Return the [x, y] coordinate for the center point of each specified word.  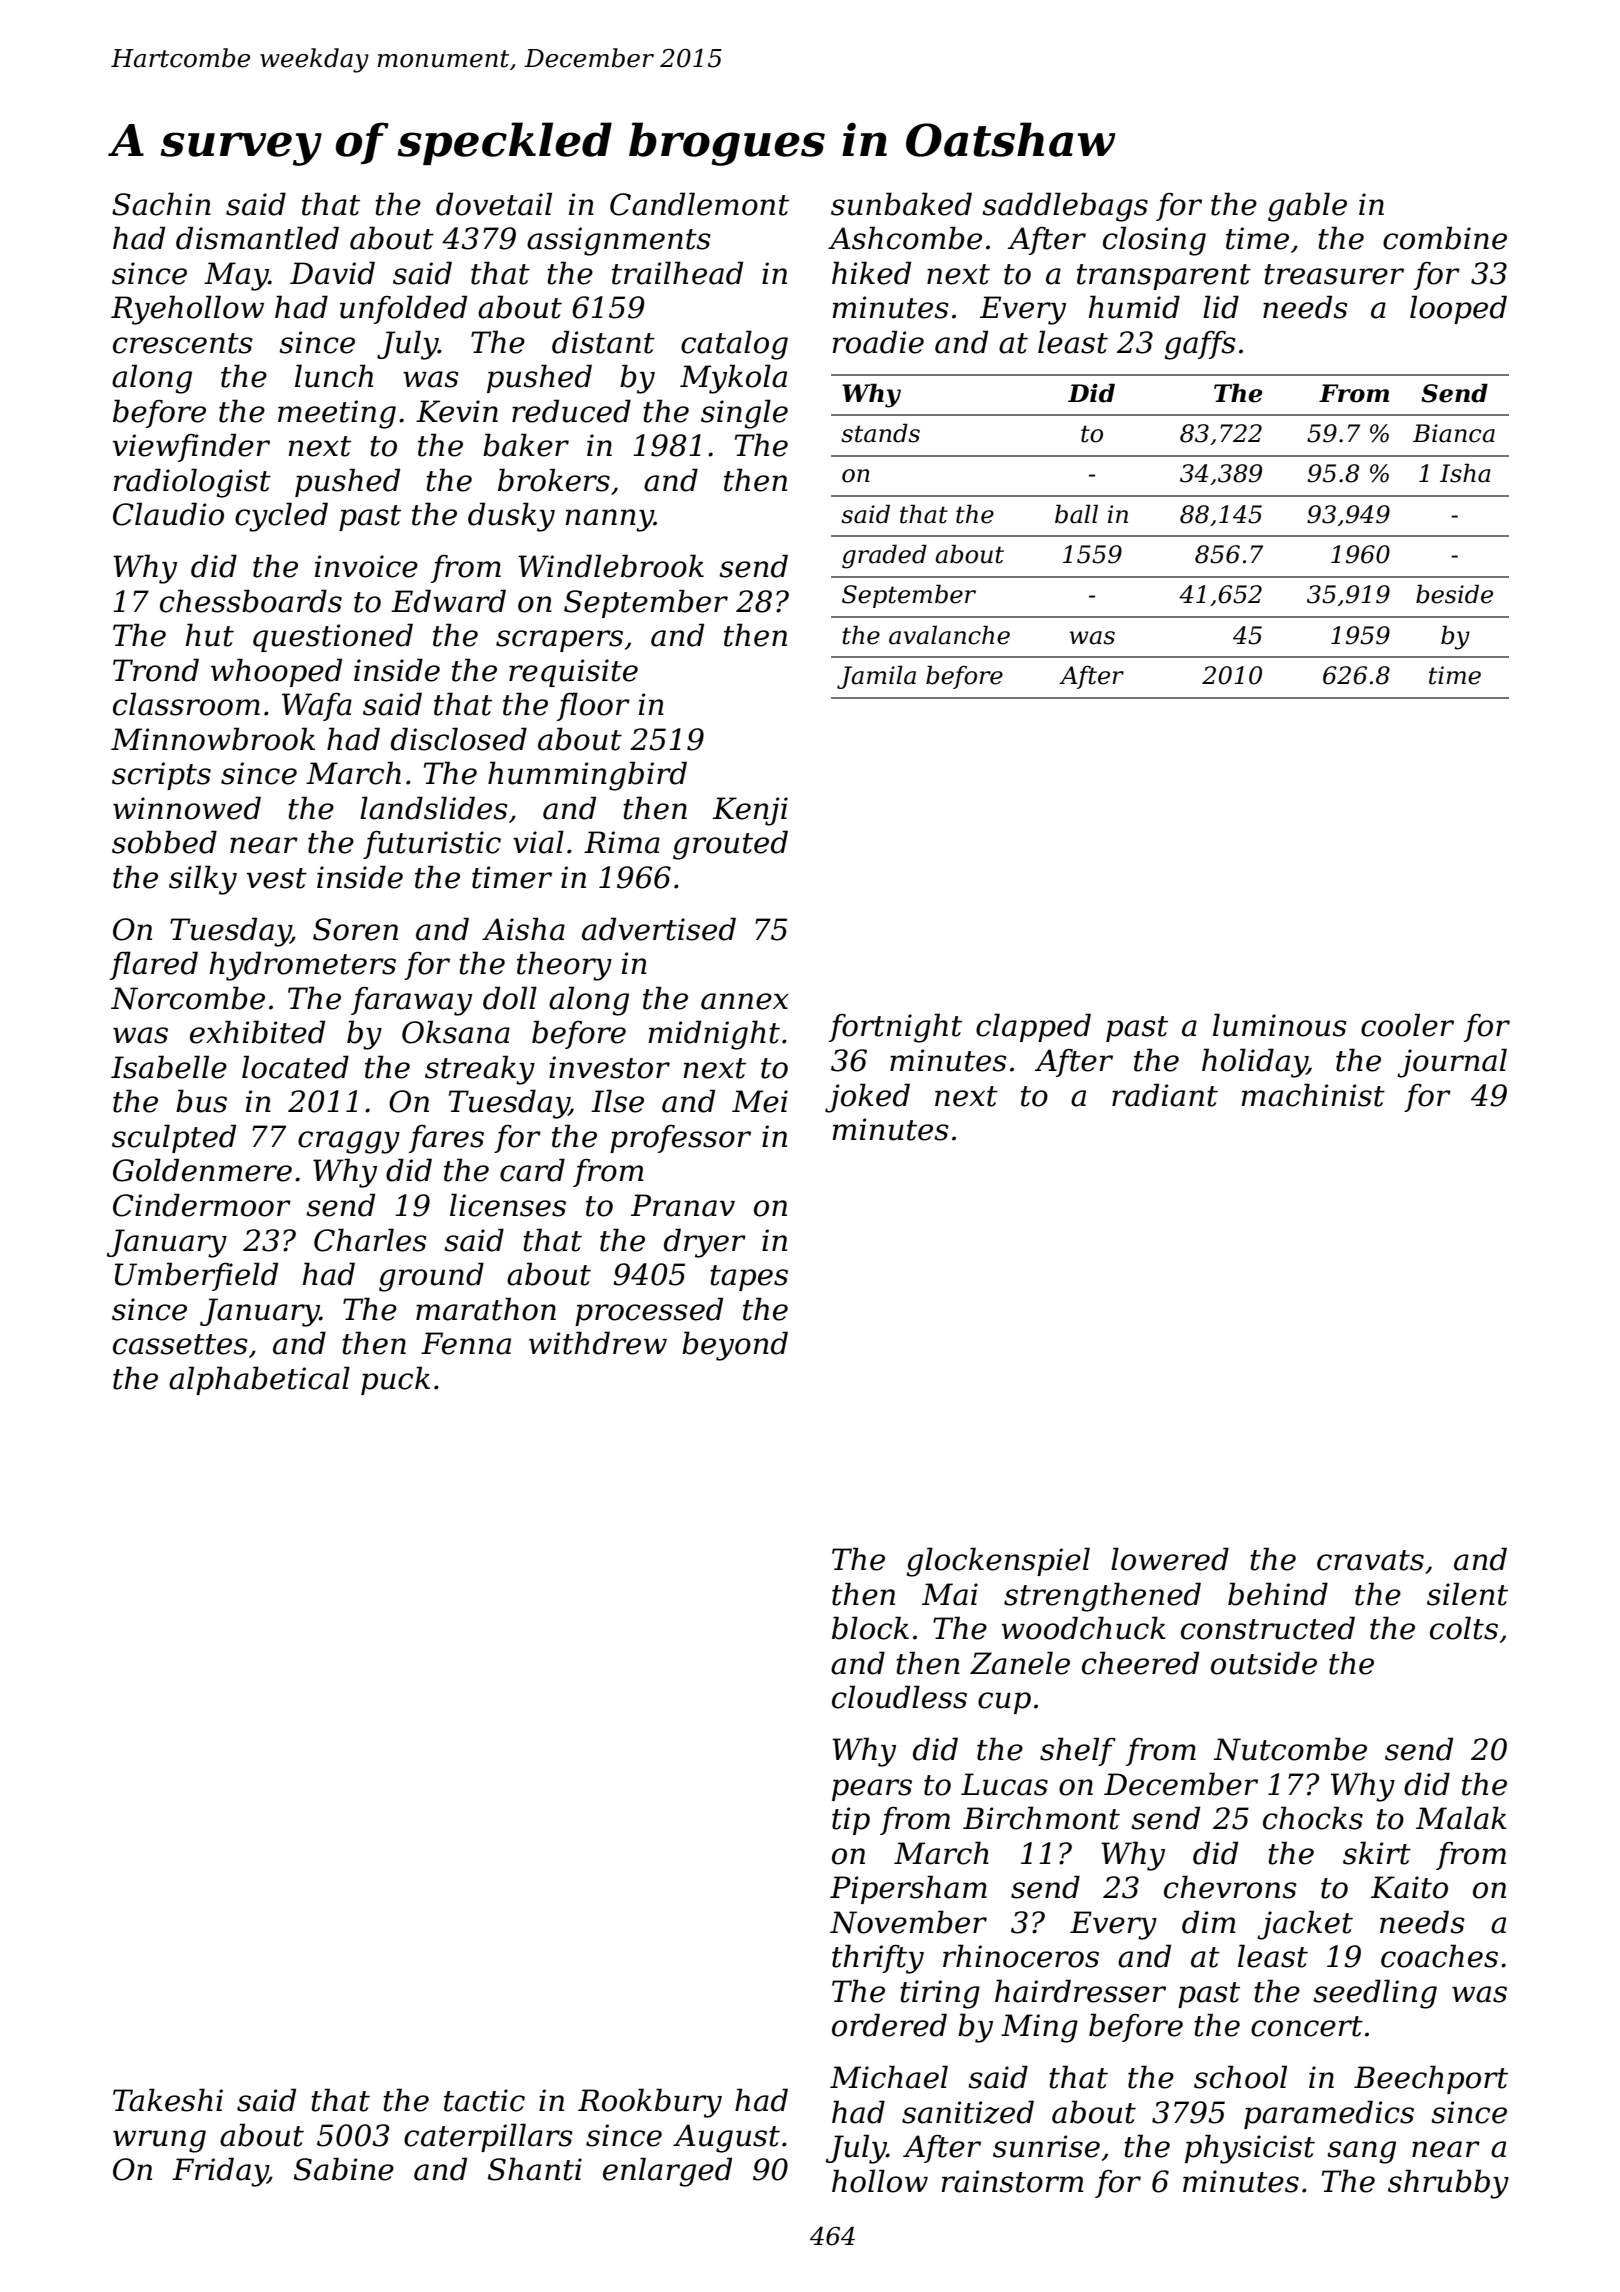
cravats [1370, 1560]
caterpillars [488, 2137]
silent [1467, 1594]
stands [880, 433]
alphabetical [259, 1380]
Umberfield [196, 1276]
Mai [950, 1594]
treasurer [1334, 274]
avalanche [949, 635]
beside [1454, 594]
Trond [156, 670]
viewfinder [191, 447]
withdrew [598, 1343]
